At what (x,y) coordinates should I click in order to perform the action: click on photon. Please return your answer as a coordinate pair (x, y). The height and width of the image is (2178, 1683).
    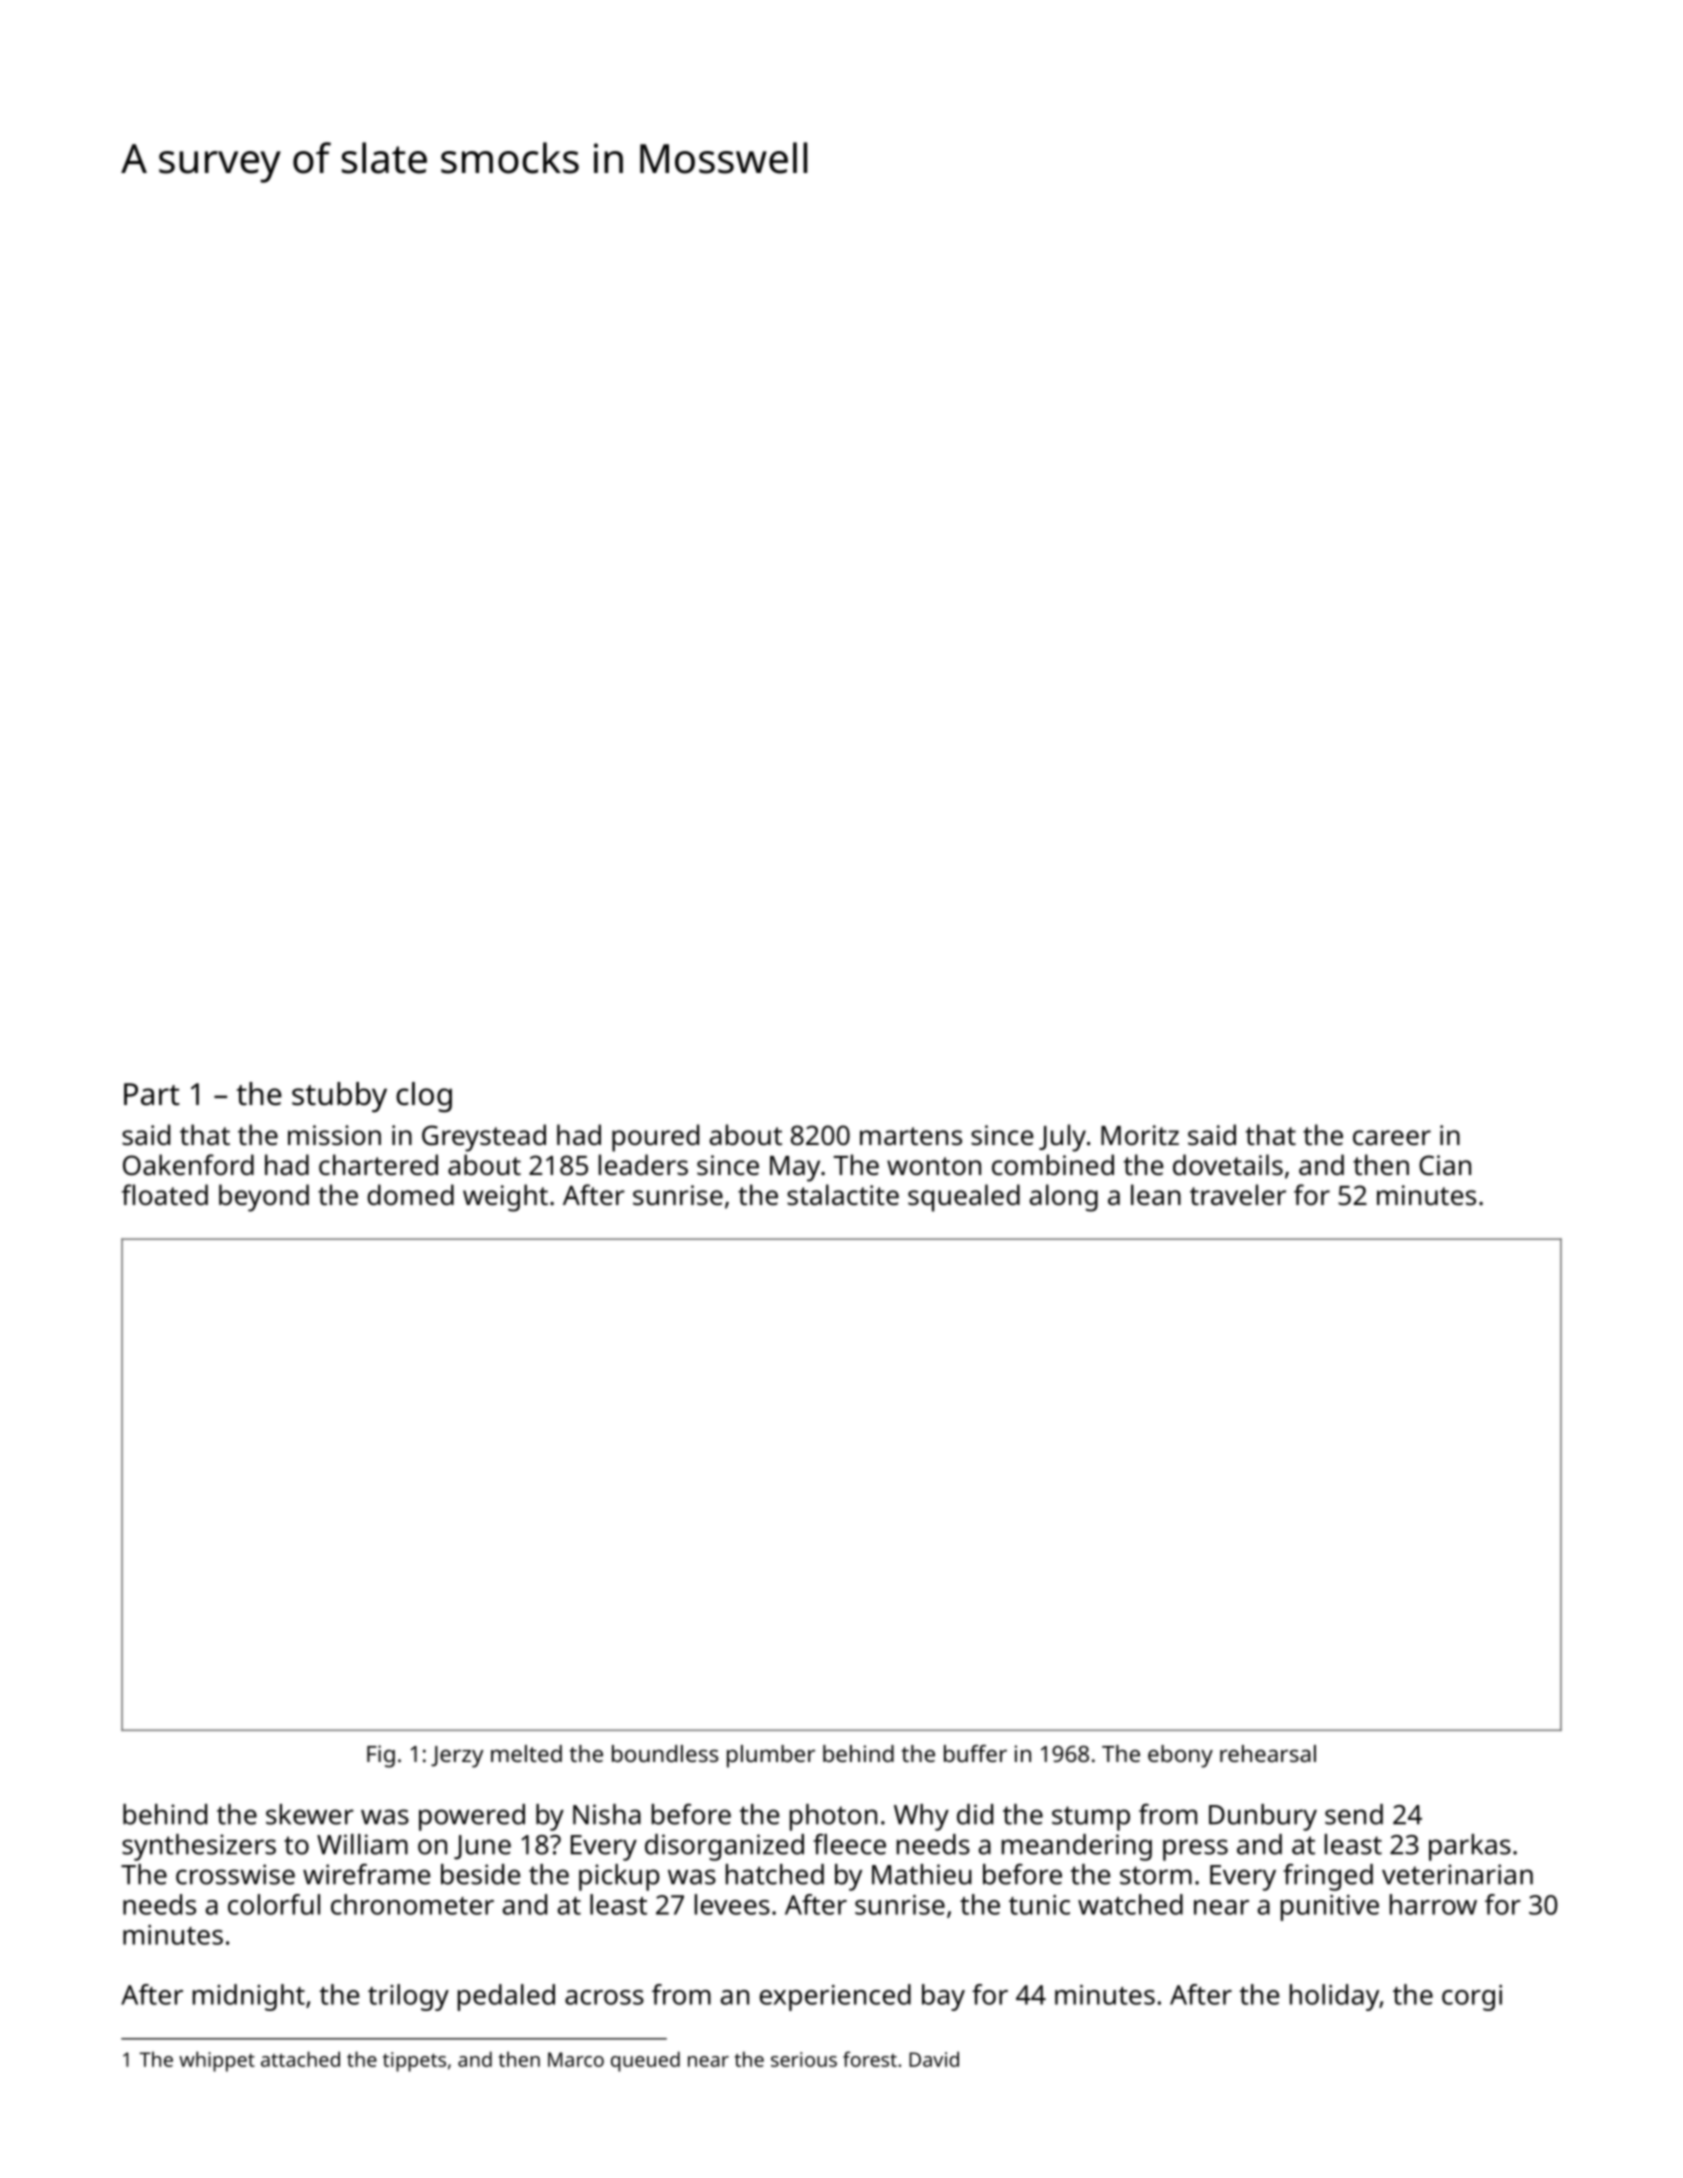
    Looking at the image, I should click on (833, 1817).
